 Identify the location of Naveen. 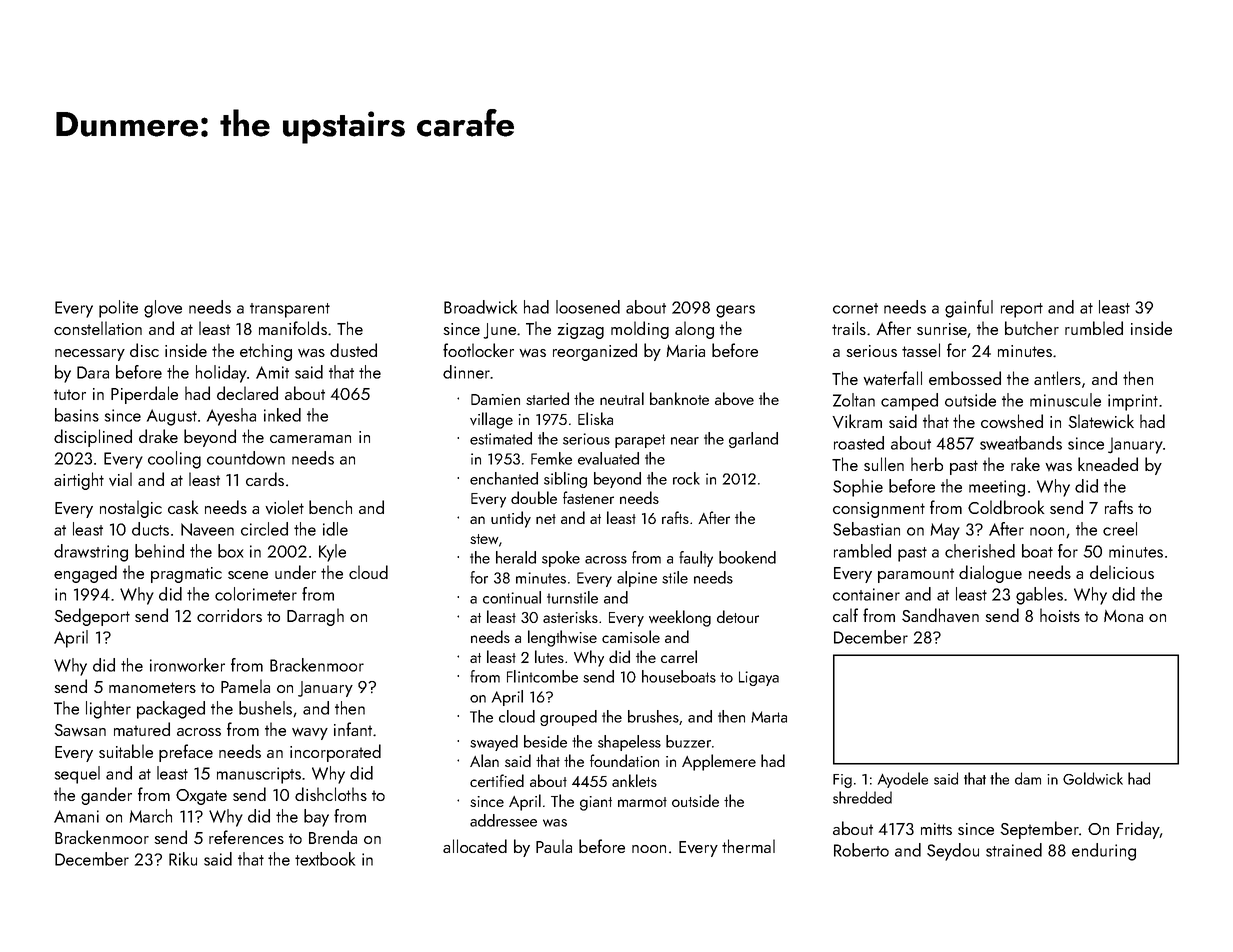
(207, 529).
